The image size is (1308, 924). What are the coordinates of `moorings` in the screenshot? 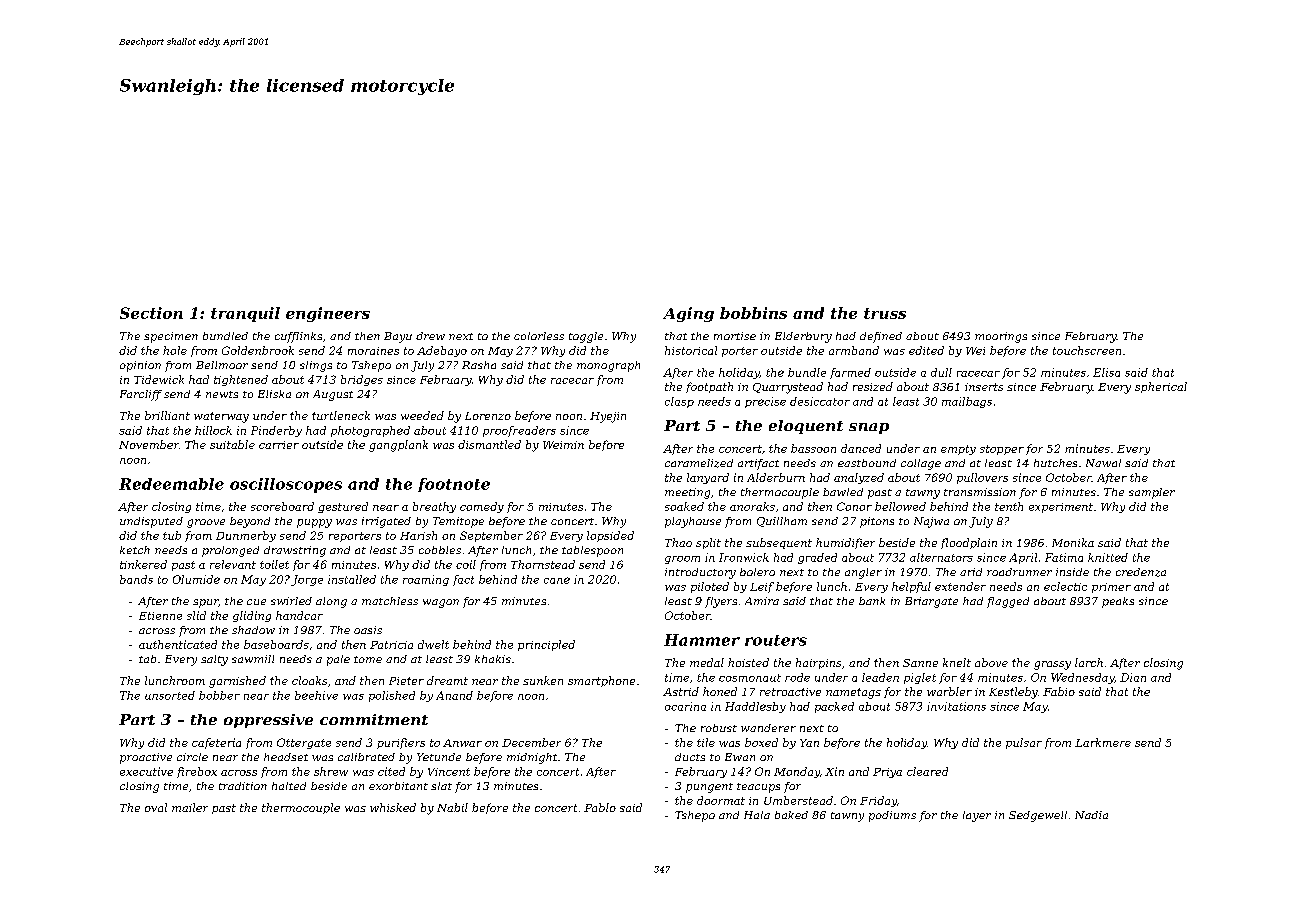 It's located at (1001, 337).
